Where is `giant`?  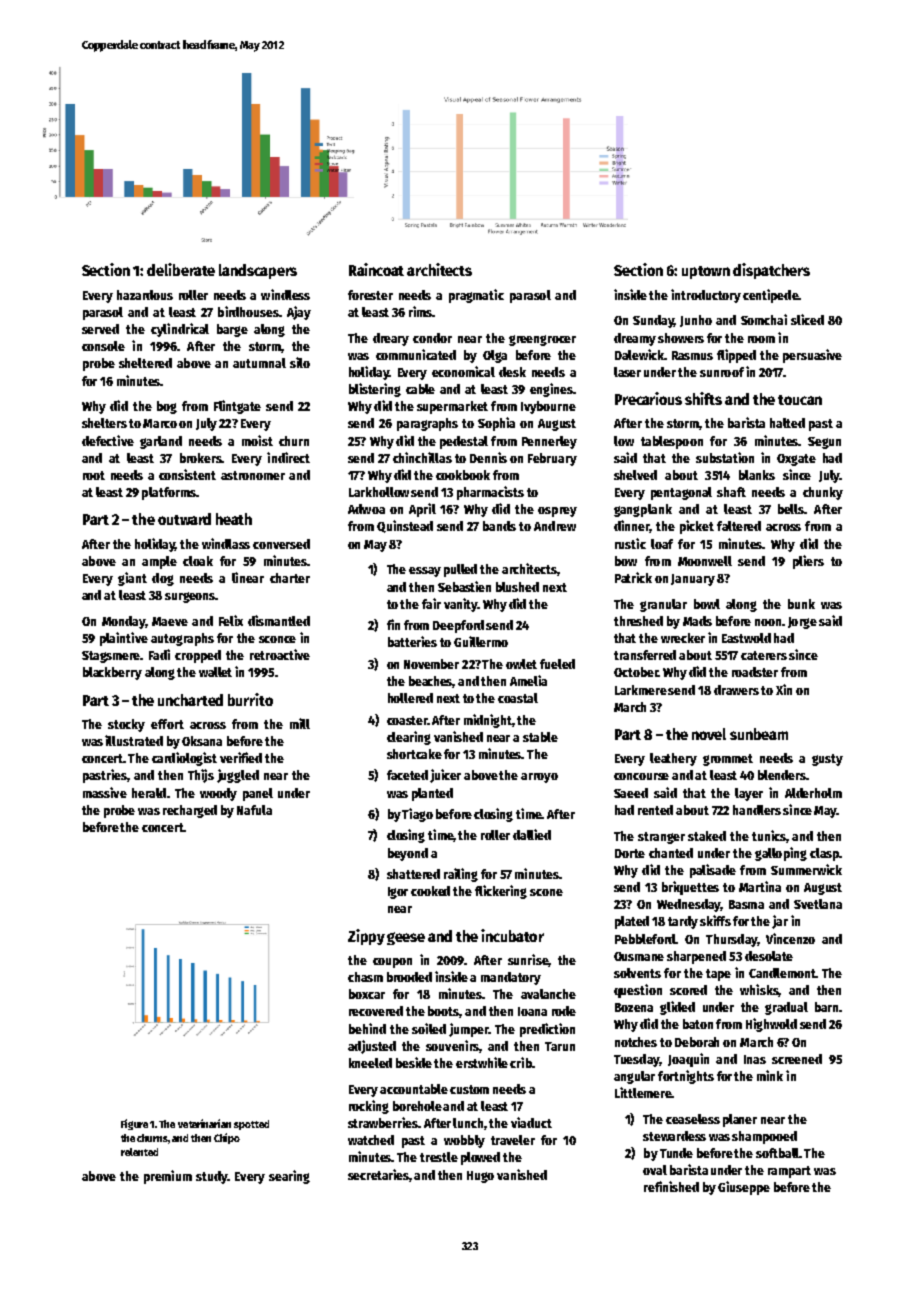
giant is located at coordinates (132, 579).
